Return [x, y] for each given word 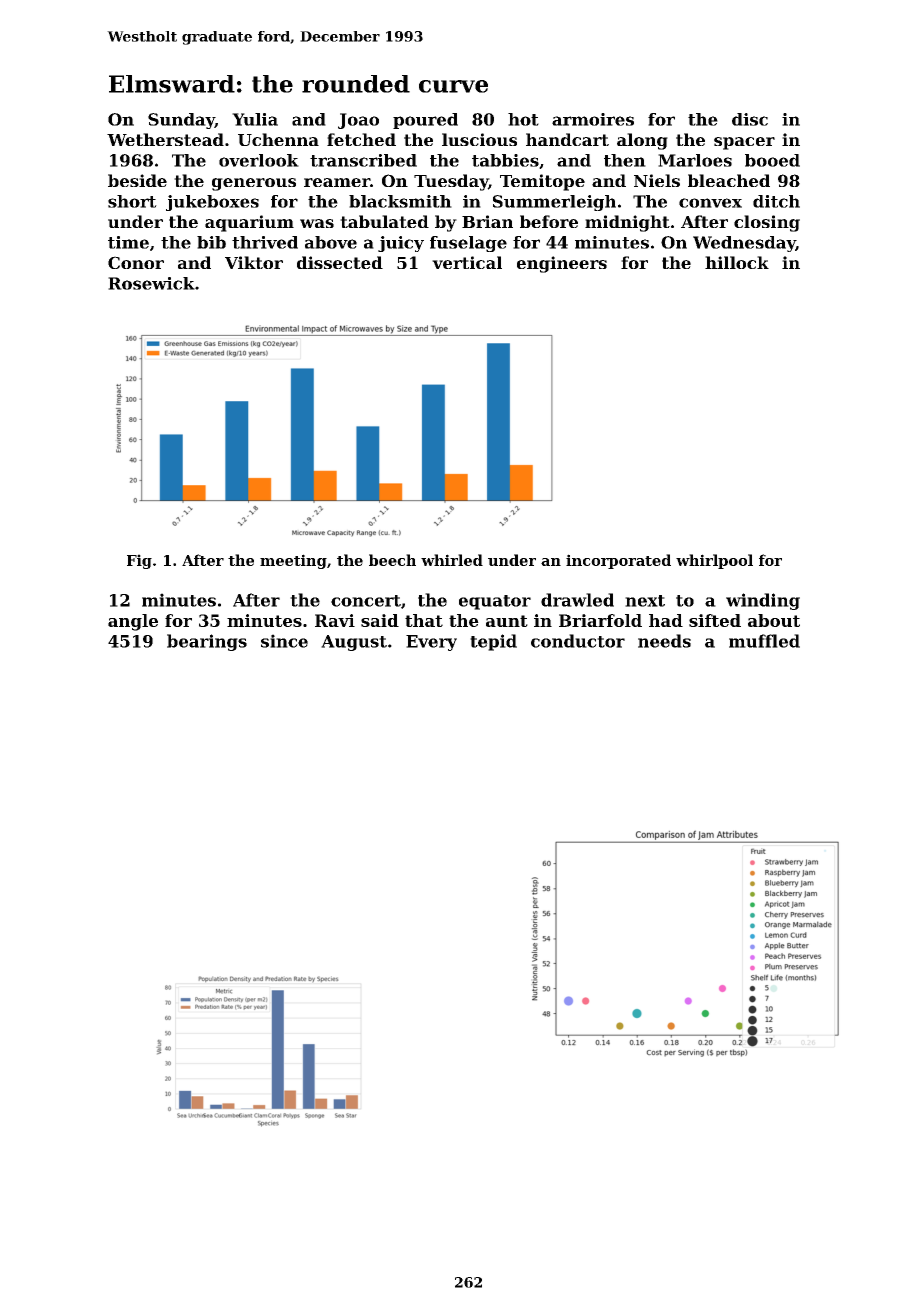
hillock [737, 262]
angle [133, 622]
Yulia [255, 119]
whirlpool [714, 561]
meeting [293, 561]
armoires [593, 119]
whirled [452, 560]
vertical [467, 262]
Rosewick [151, 283]
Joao [358, 121]
